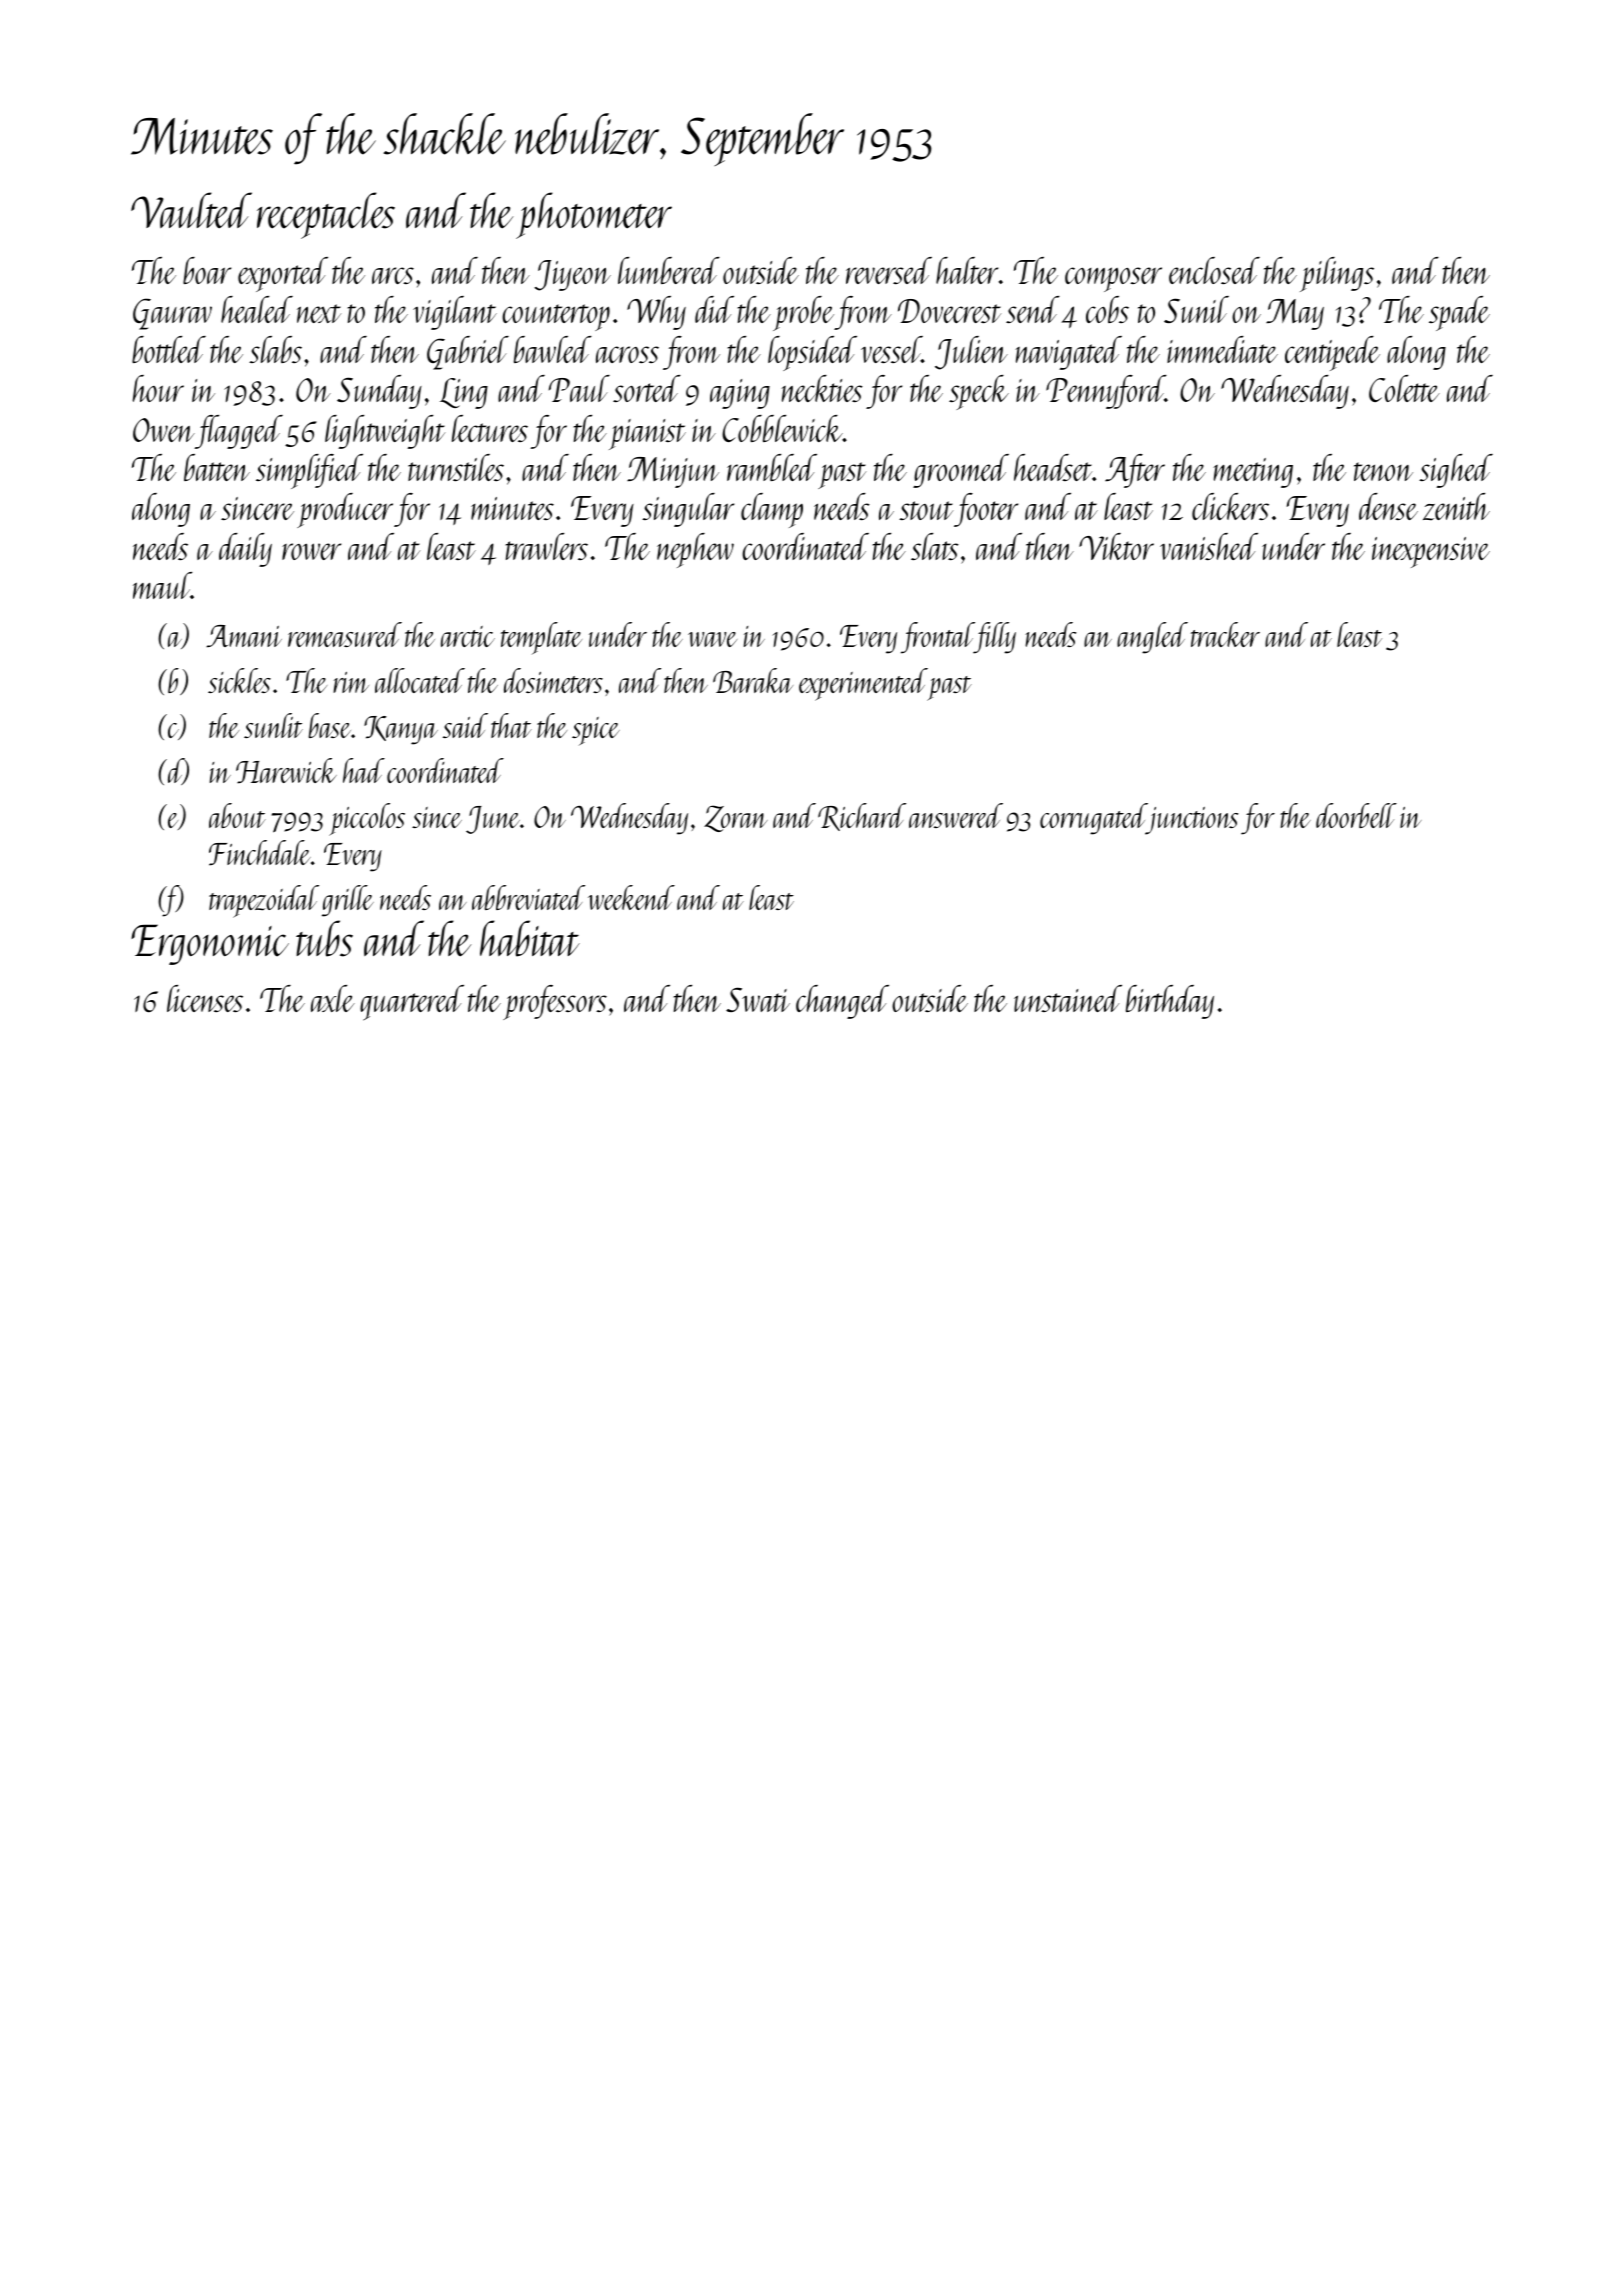 This page has height=2292, width=1620. What do you see at coordinates (937, 638) in the page?
I see `frontal` at bounding box center [937, 638].
